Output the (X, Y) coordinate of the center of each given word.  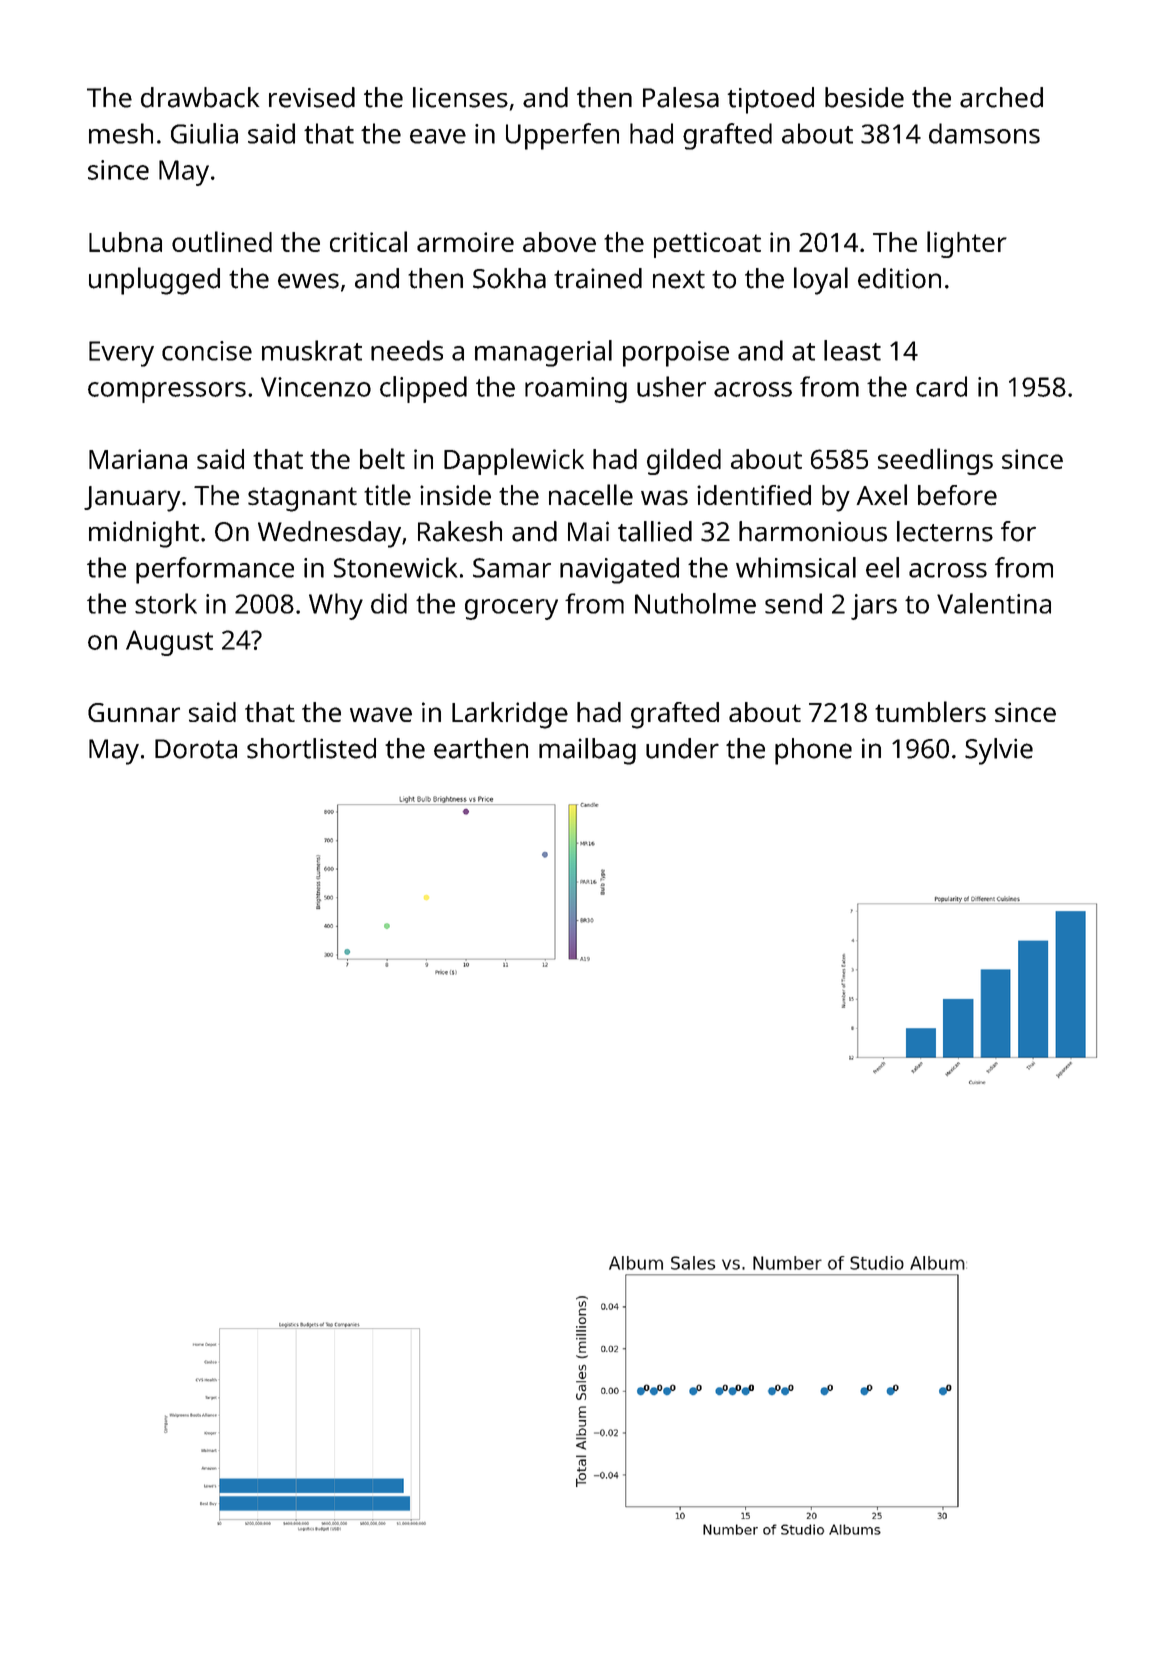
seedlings (935, 461)
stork (166, 603)
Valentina (994, 603)
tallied (655, 531)
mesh (121, 133)
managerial (543, 353)
